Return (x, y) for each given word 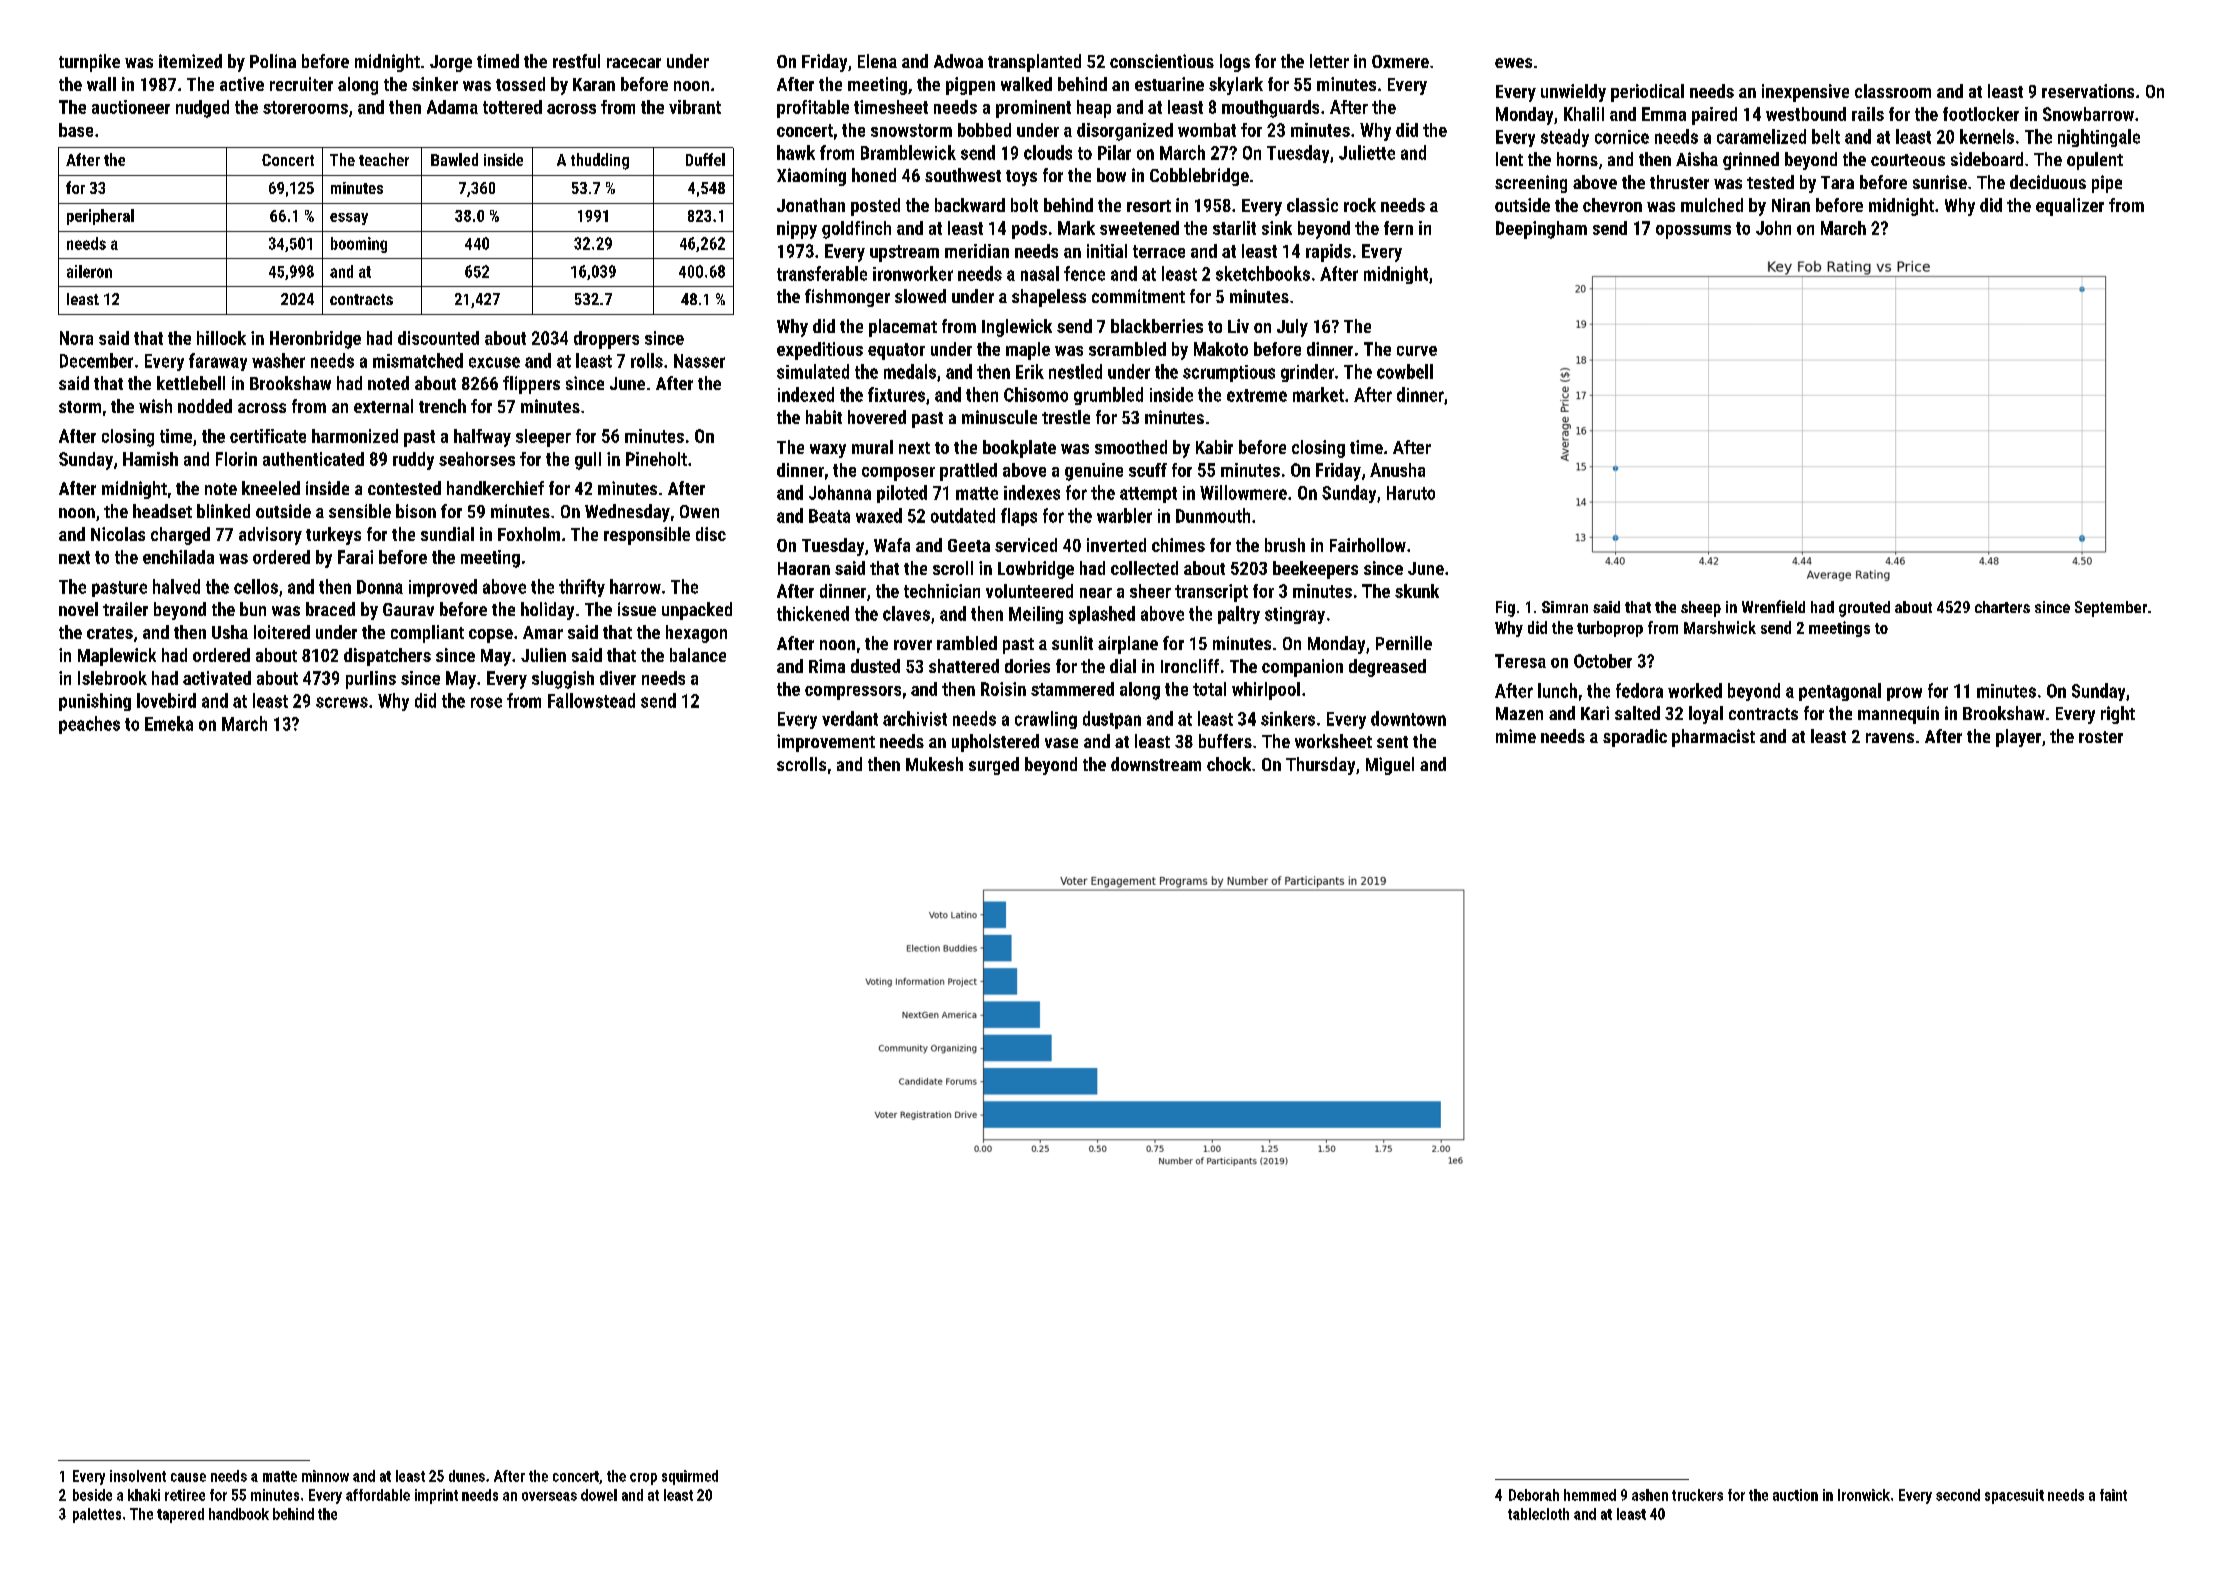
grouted (1864, 609)
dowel (599, 1495)
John (1773, 228)
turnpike (89, 63)
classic (1312, 205)
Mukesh (934, 764)
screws (342, 702)
